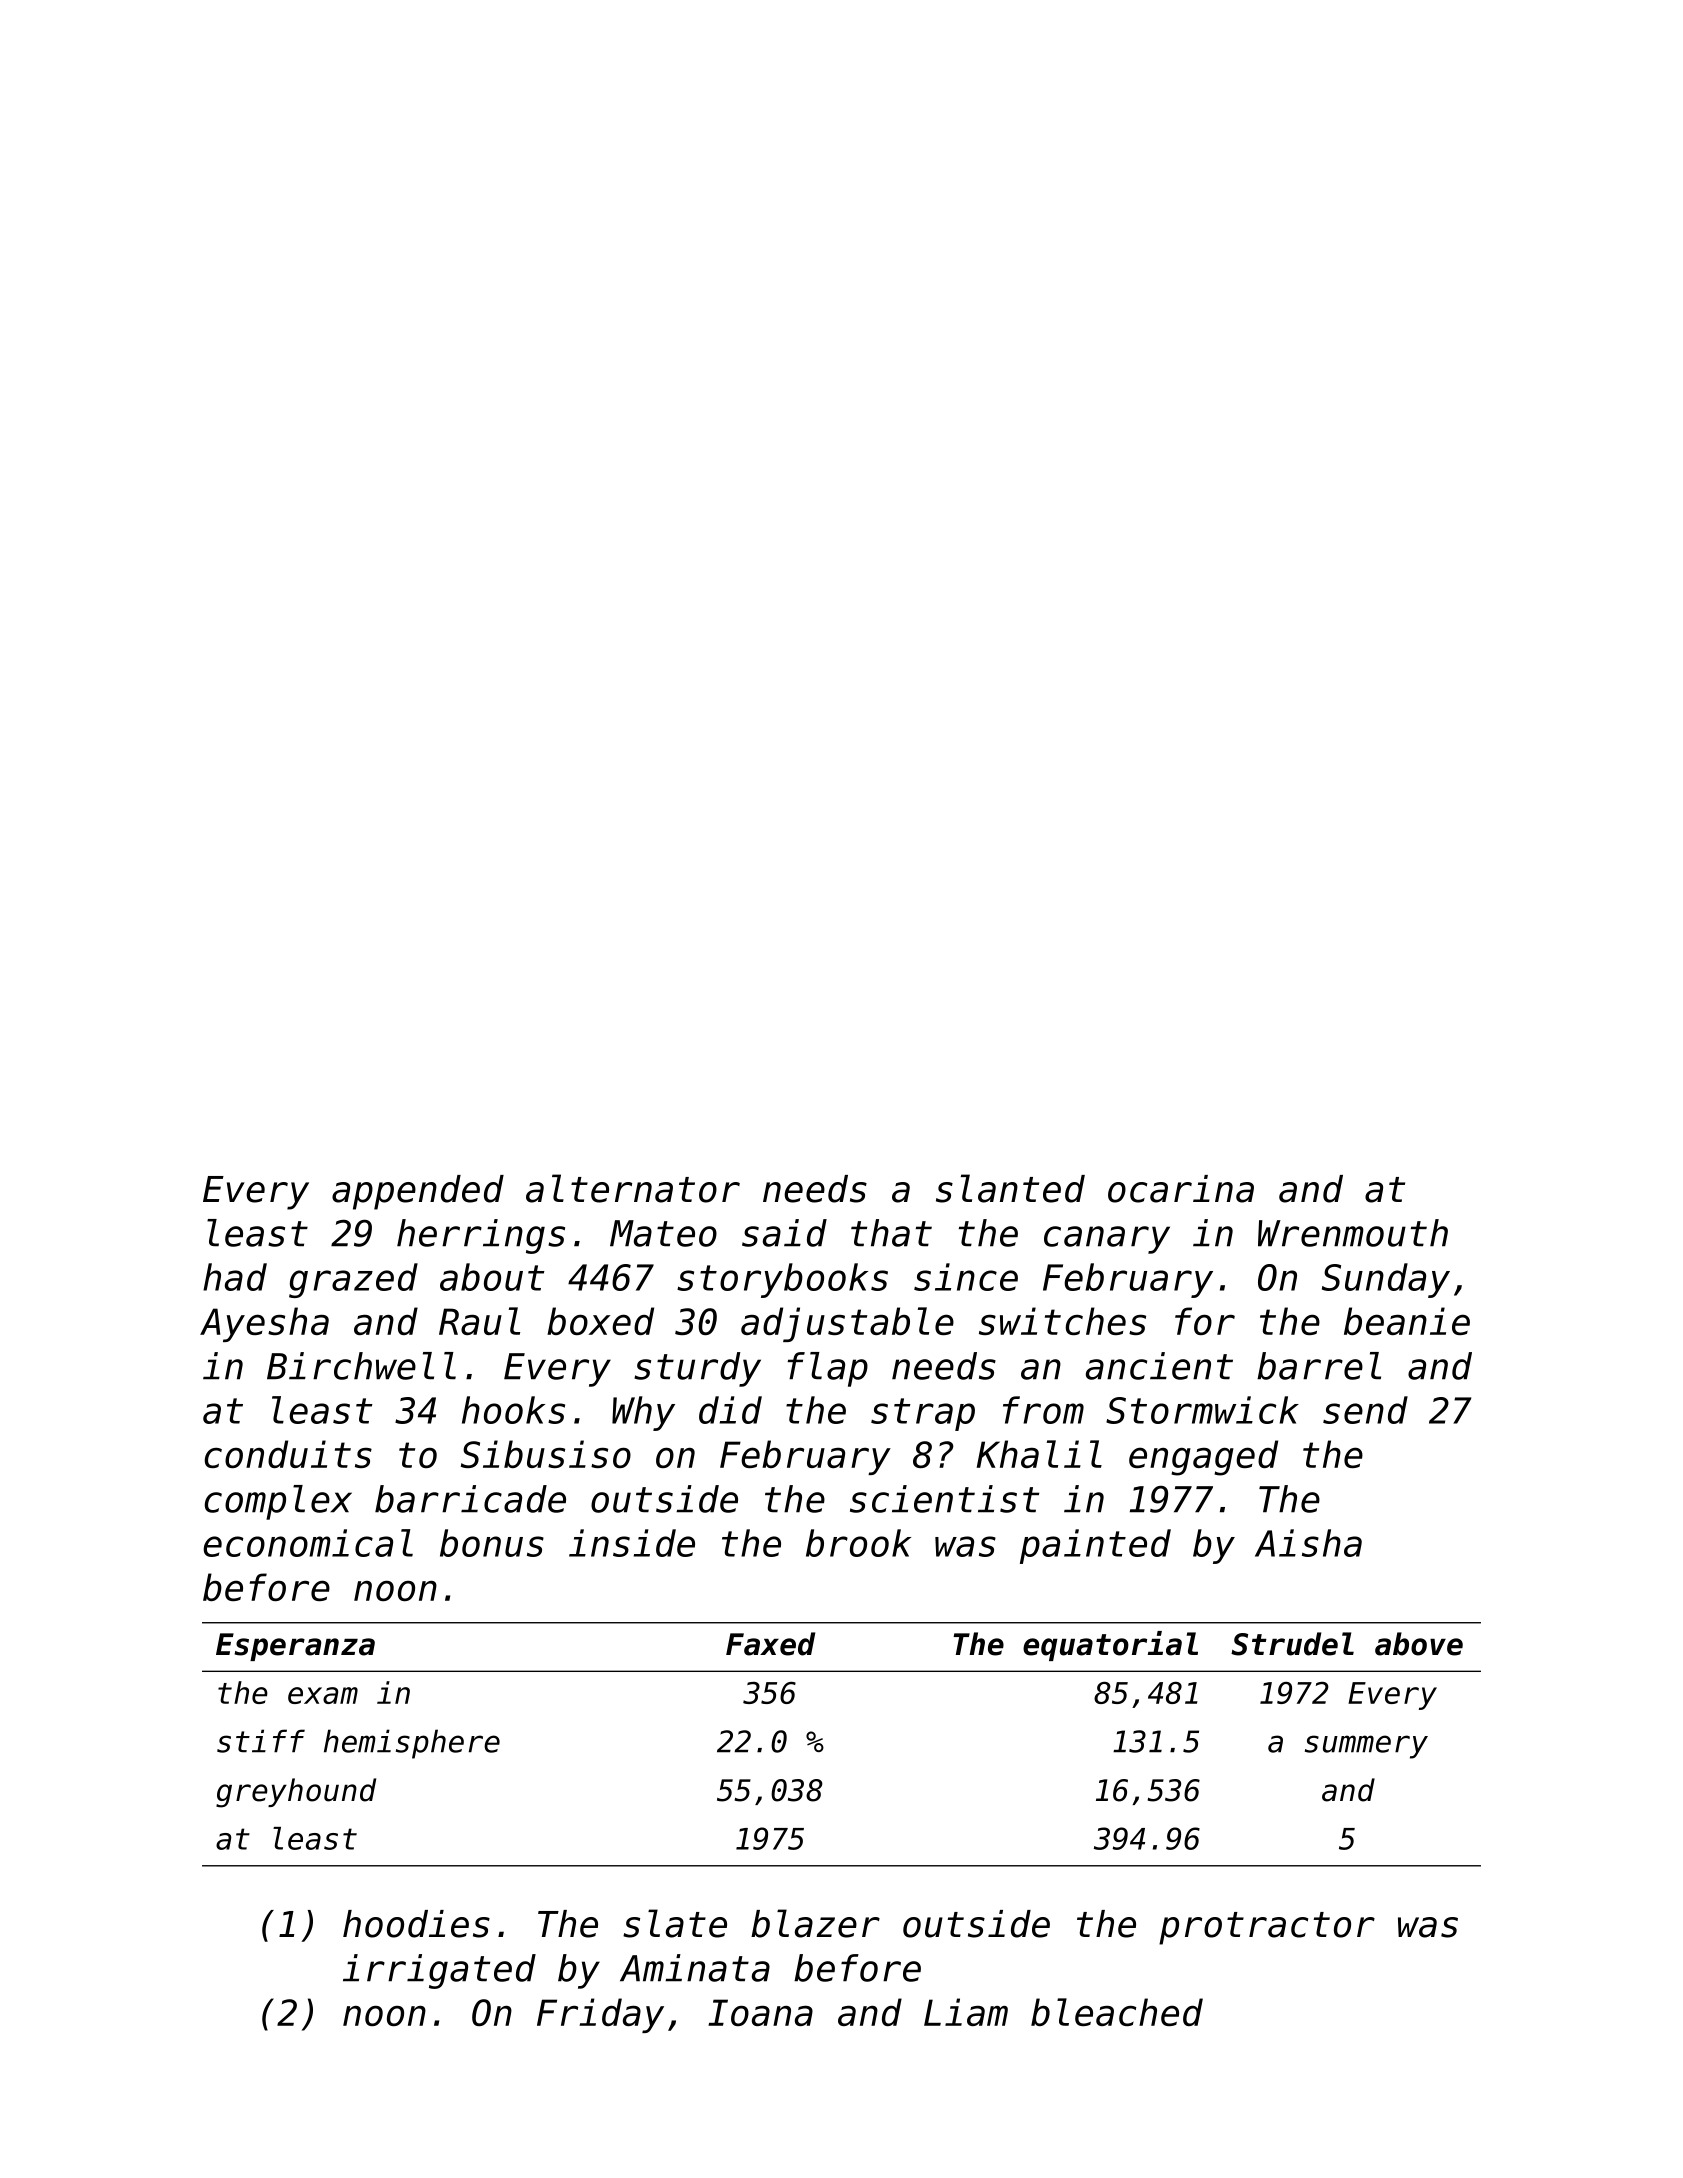 This document has width=1683, height=2178. I want to click on hooks, so click(513, 1410).
